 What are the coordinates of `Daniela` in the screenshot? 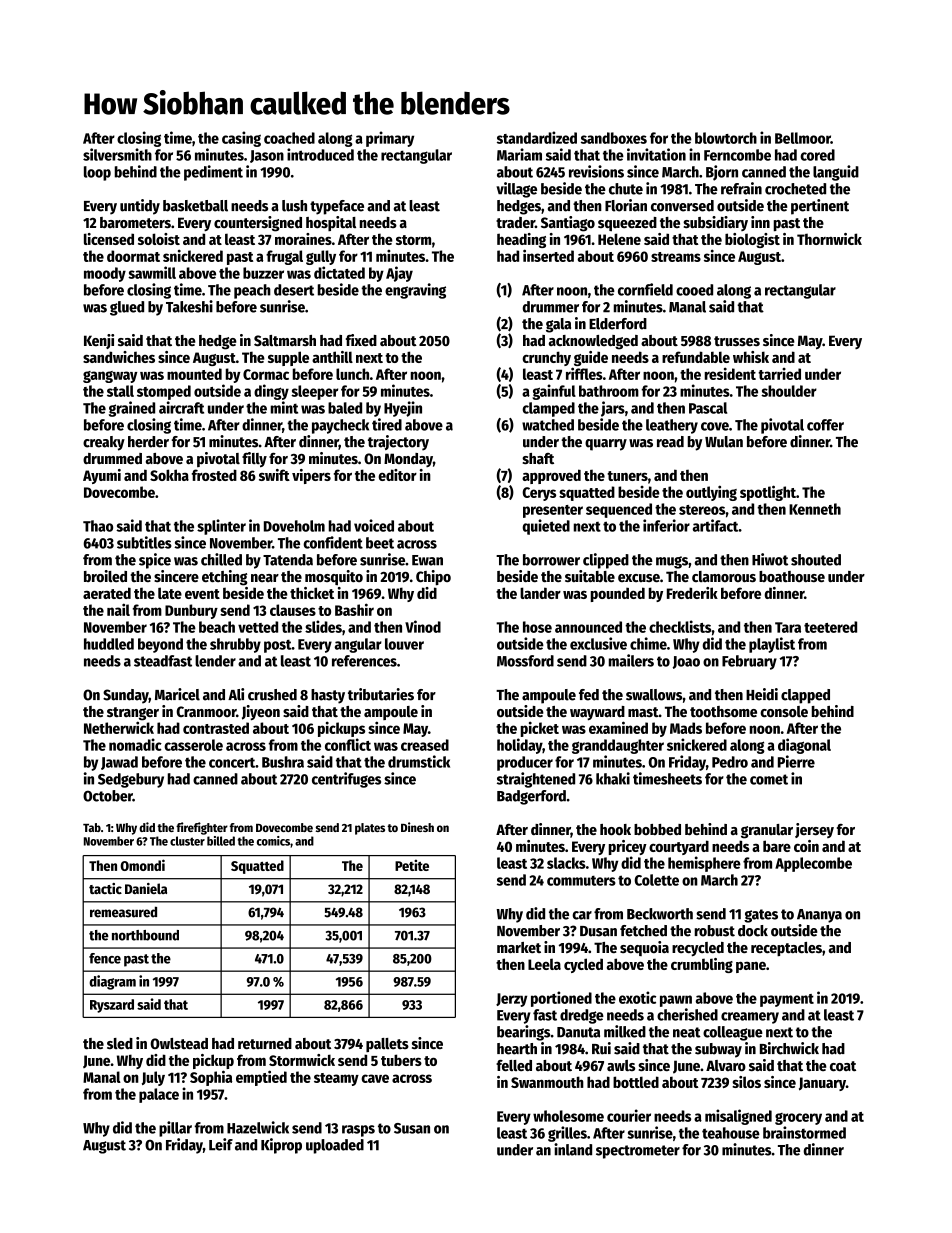 It's located at (146, 888).
